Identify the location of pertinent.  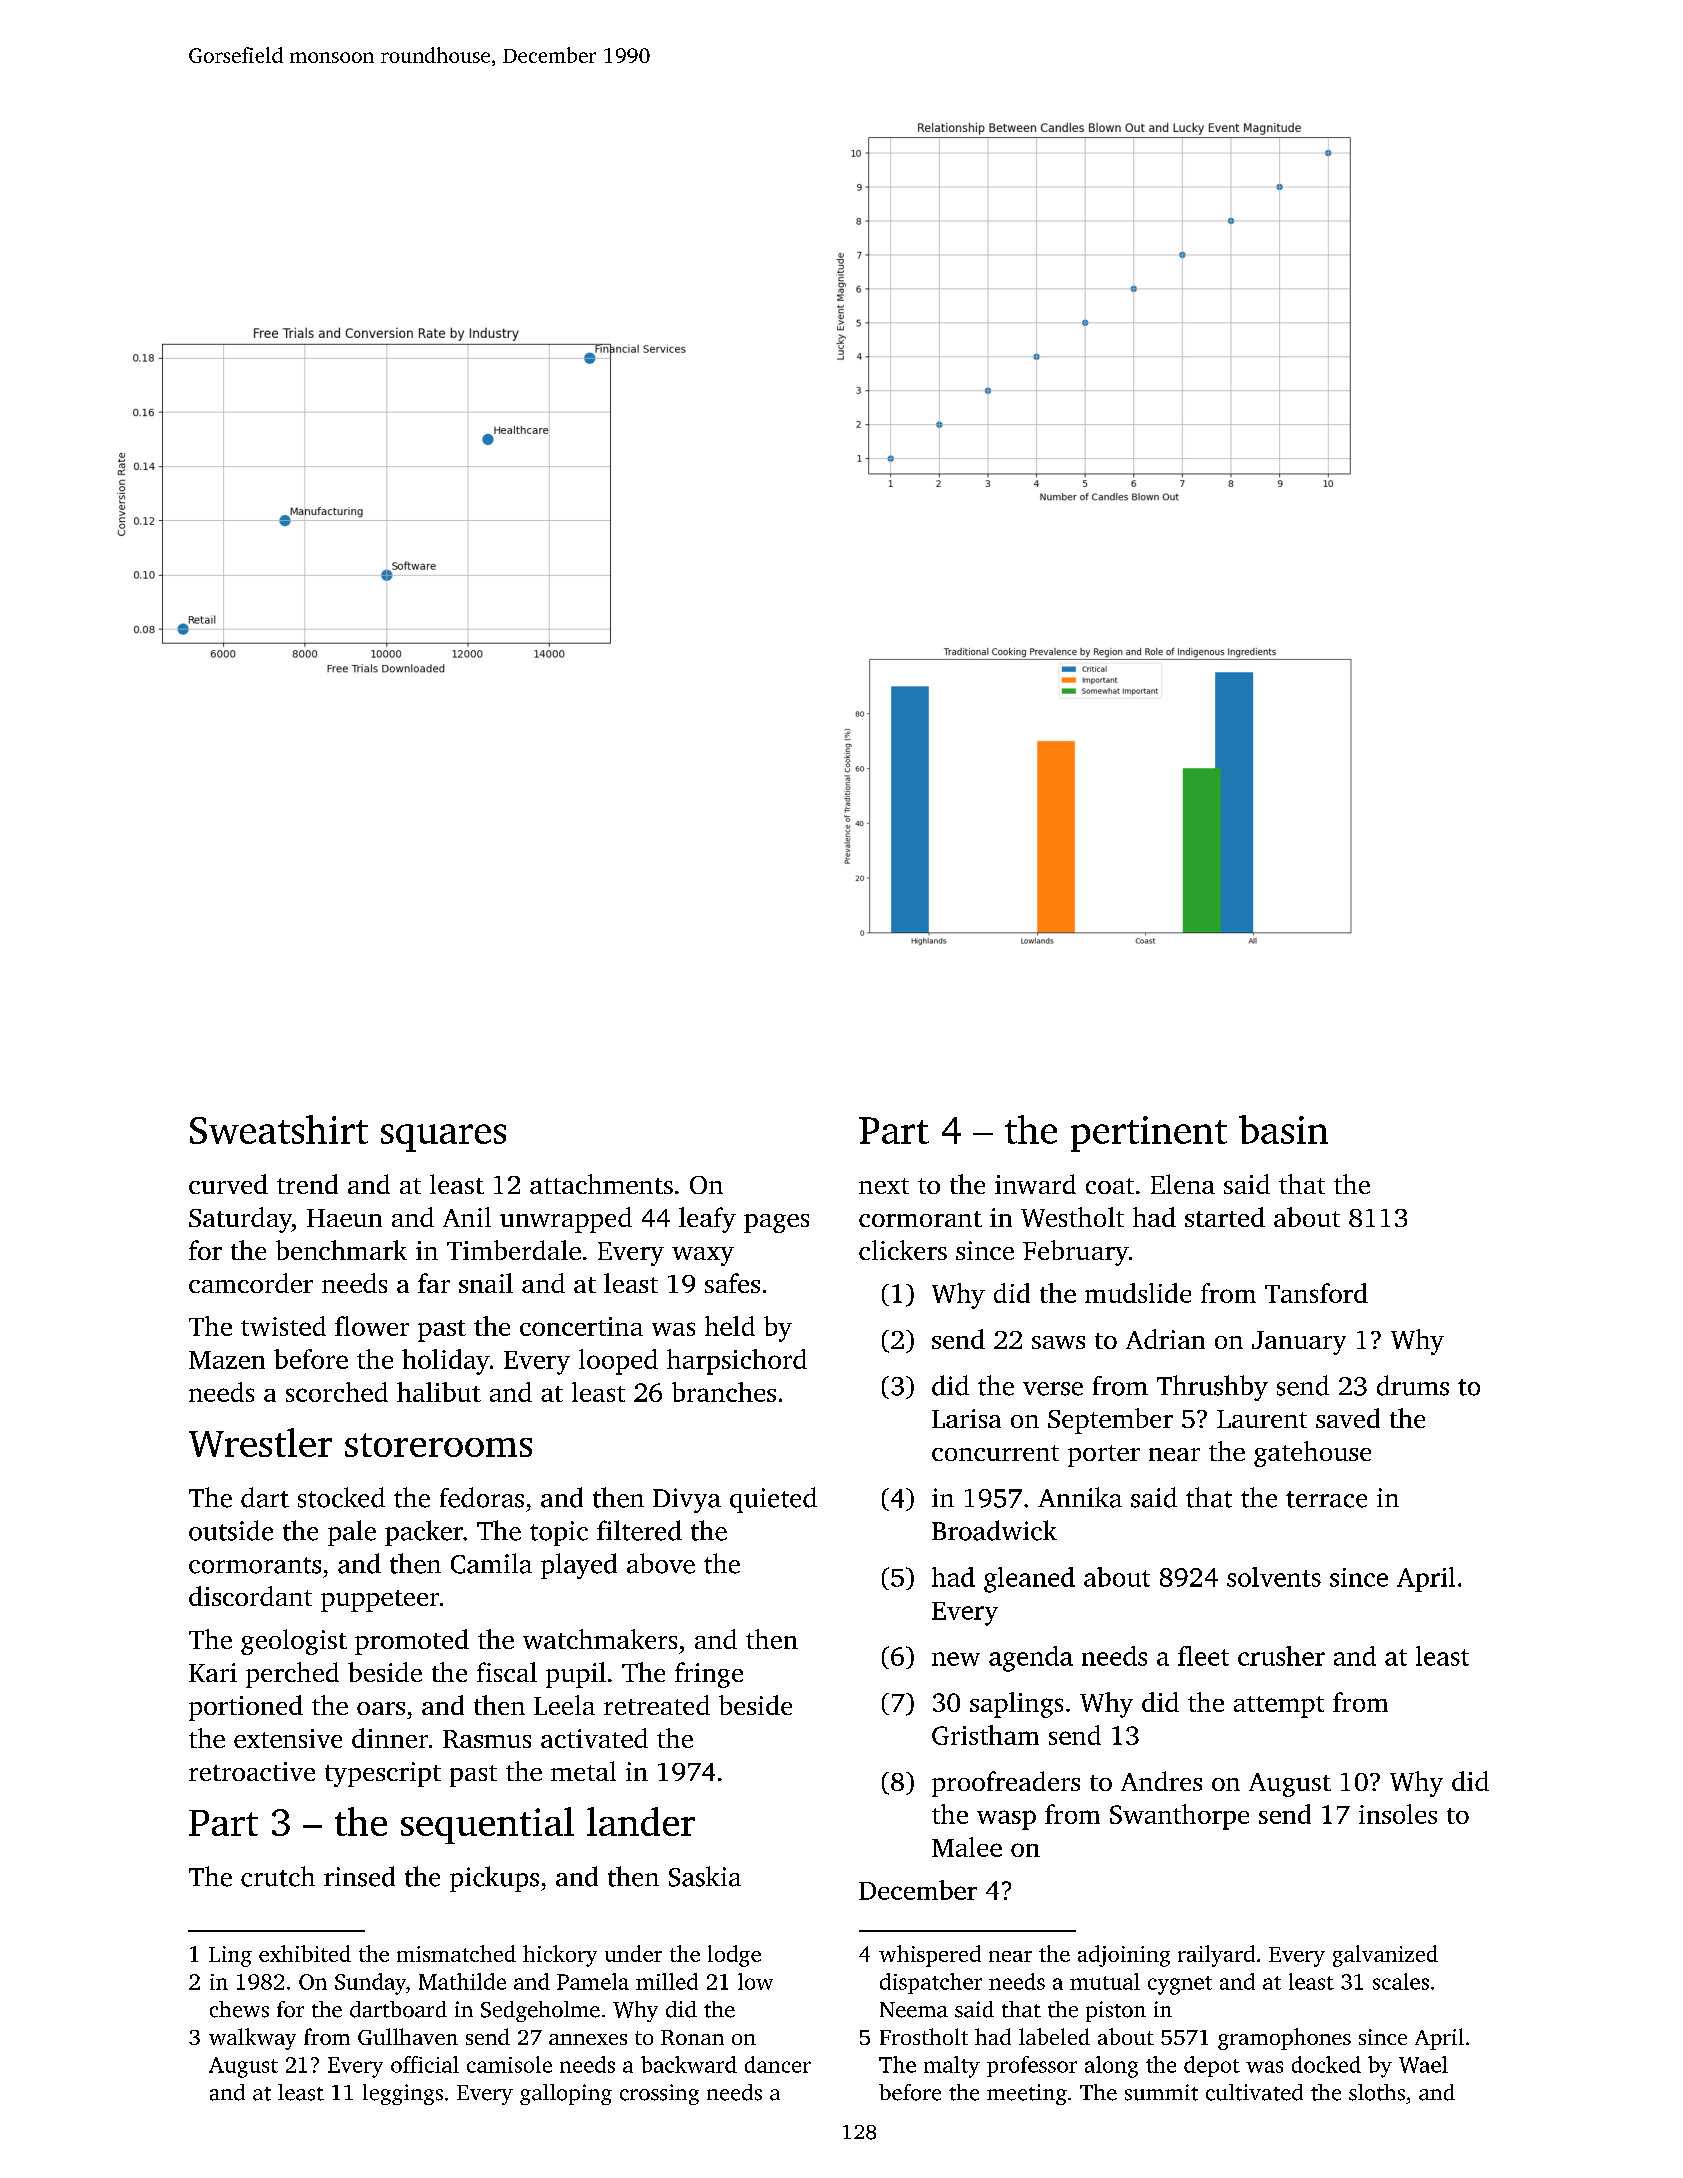
(1149, 1134).
